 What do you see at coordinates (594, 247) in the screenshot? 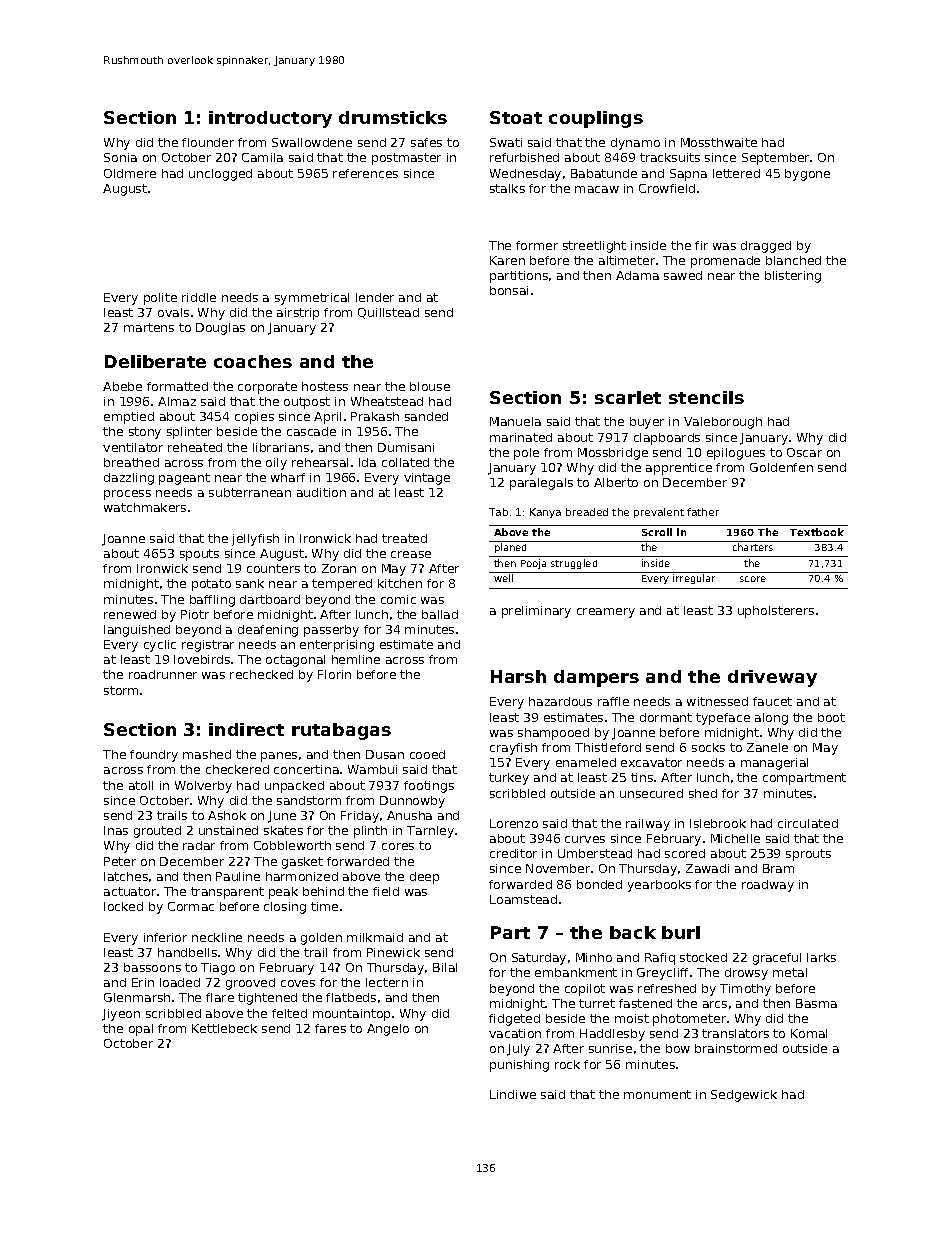
I see `streetlight` at bounding box center [594, 247].
